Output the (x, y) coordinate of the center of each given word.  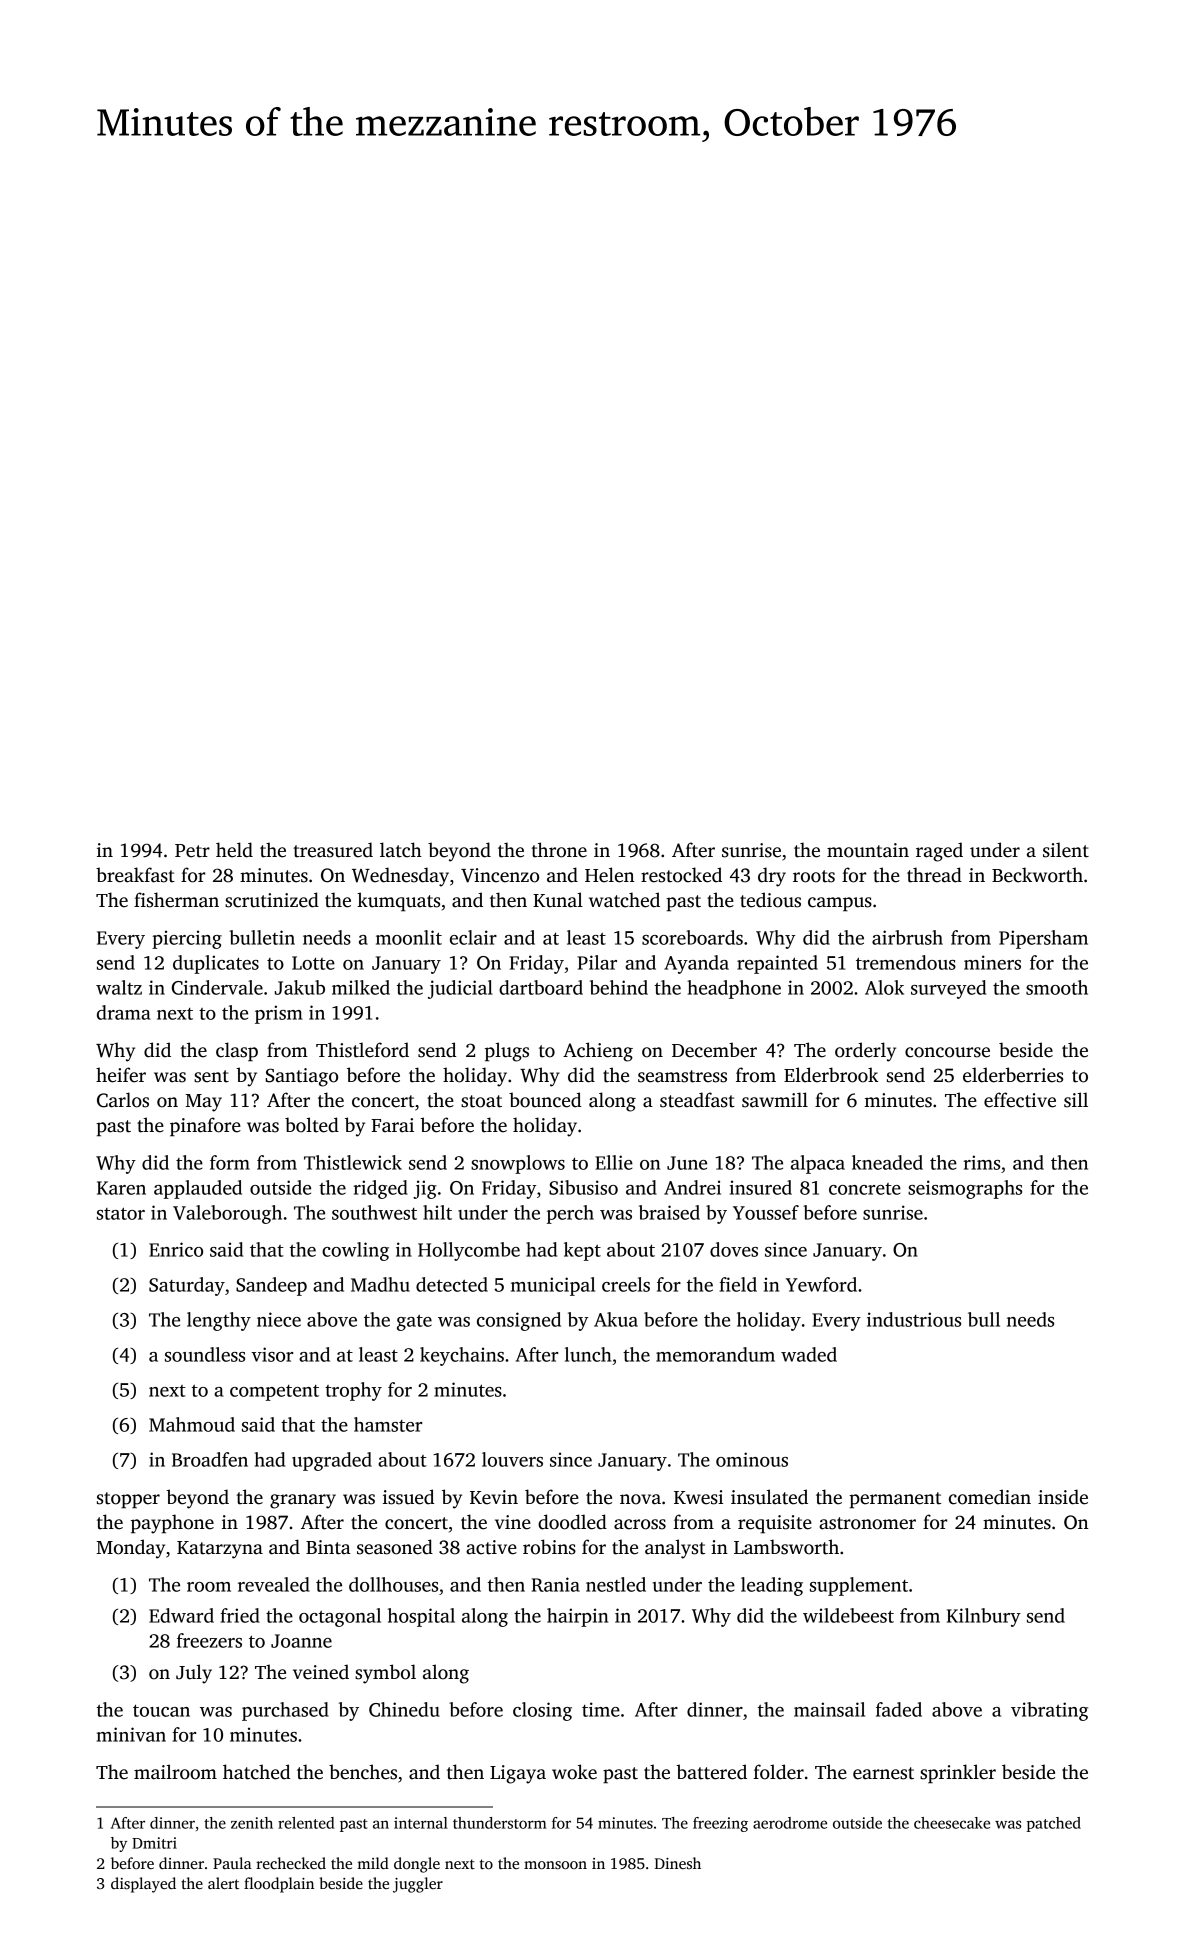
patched (1054, 1824)
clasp (237, 1052)
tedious (770, 900)
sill (1076, 1100)
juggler (418, 1885)
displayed (143, 1885)
